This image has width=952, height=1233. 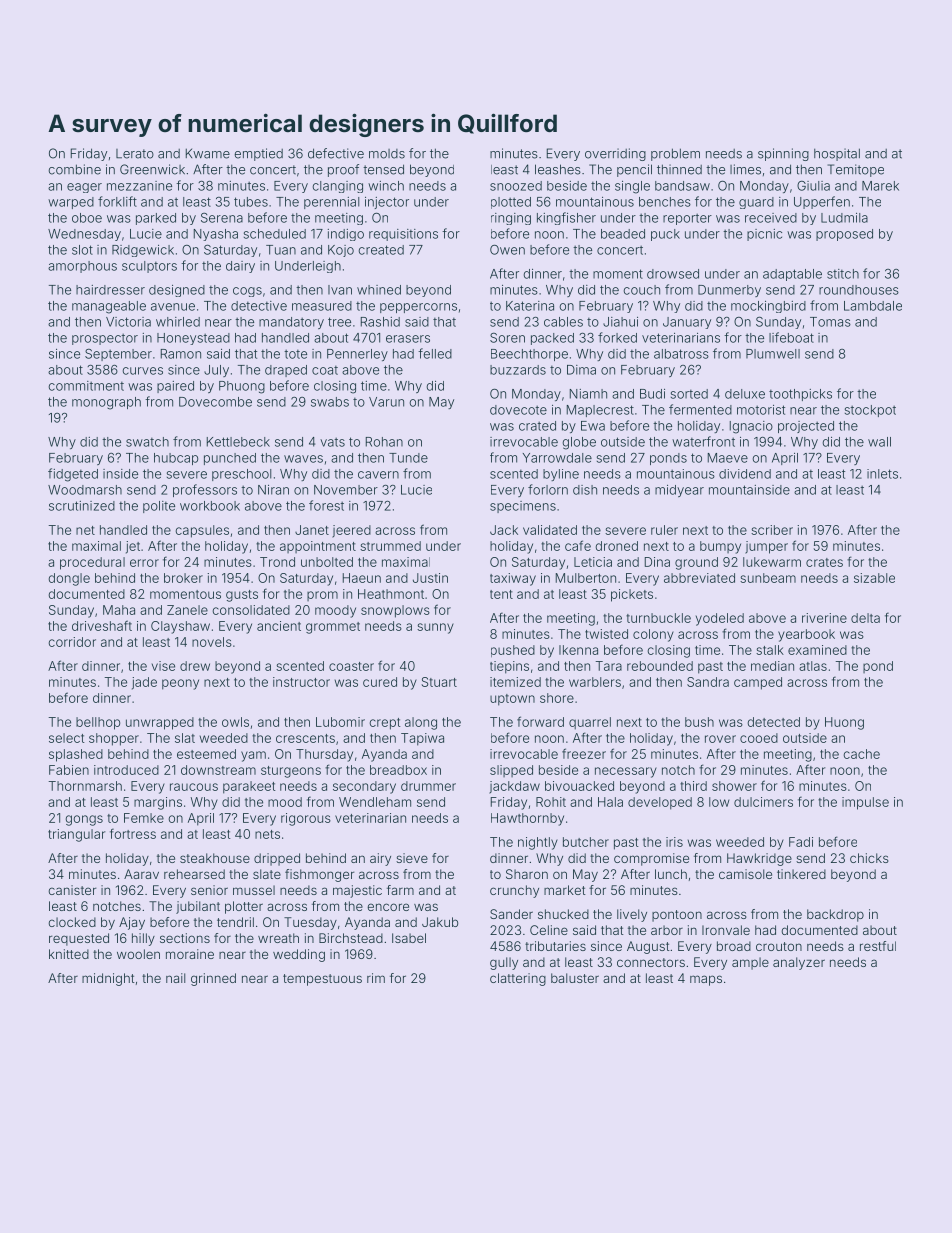 What do you see at coordinates (183, 578) in the image?
I see `broker` at bounding box center [183, 578].
